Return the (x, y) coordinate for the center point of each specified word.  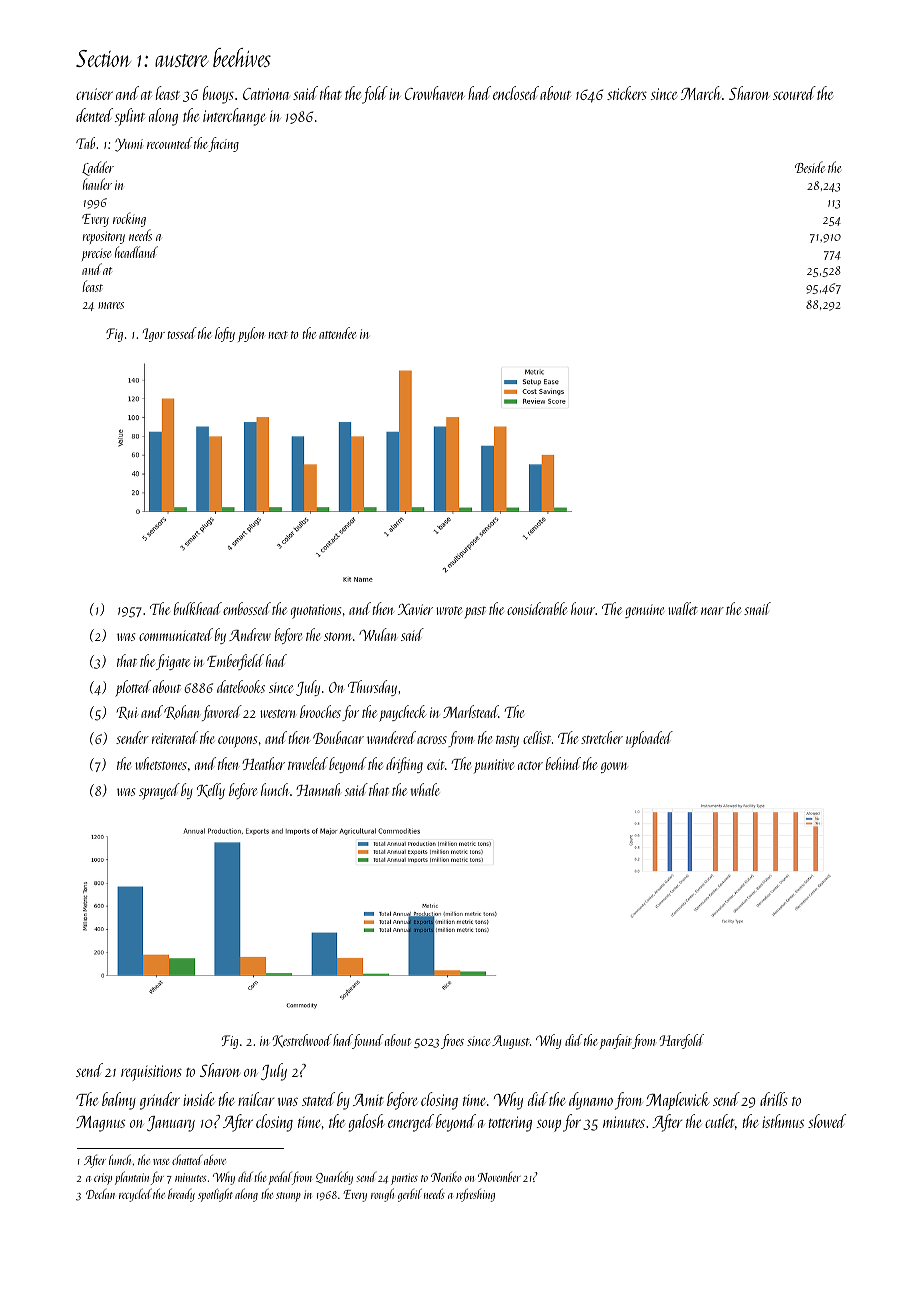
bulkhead (198, 608)
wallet (683, 608)
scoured (794, 93)
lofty (225, 334)
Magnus (100, 1124)
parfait (616, 1041)
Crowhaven (435, 93)
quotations (316, 611)
